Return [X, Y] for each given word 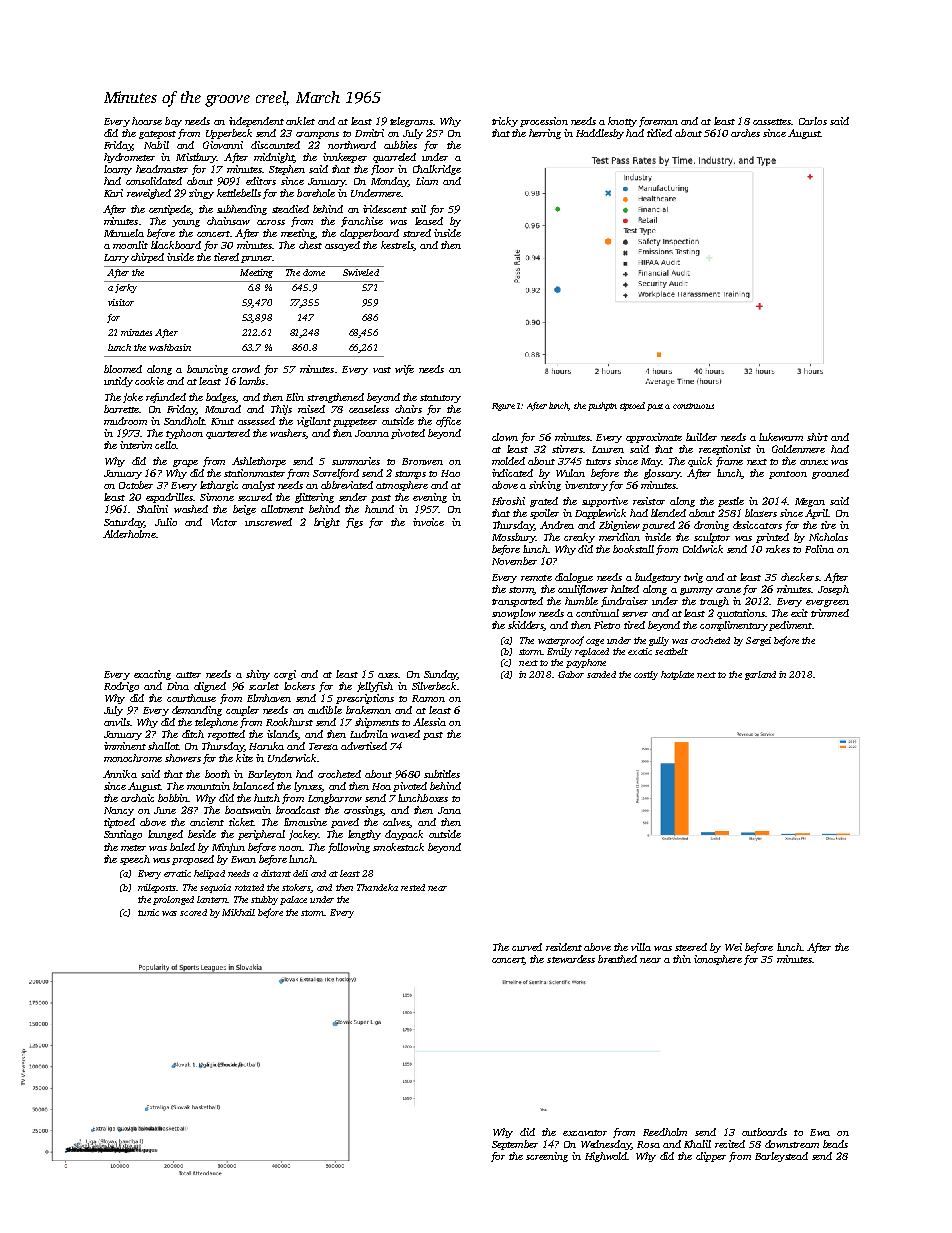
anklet [300, 121]
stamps [410, 475]
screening [547, 1157]
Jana [449, 810]
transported [517, 602]
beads [835, 1144]
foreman [658, 122]
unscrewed [268, 522]
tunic [148, 912]
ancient [207, 822]
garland [760, 675]
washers [287, 433]
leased [429, 221]
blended [668, 513]
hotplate [677, 675]
